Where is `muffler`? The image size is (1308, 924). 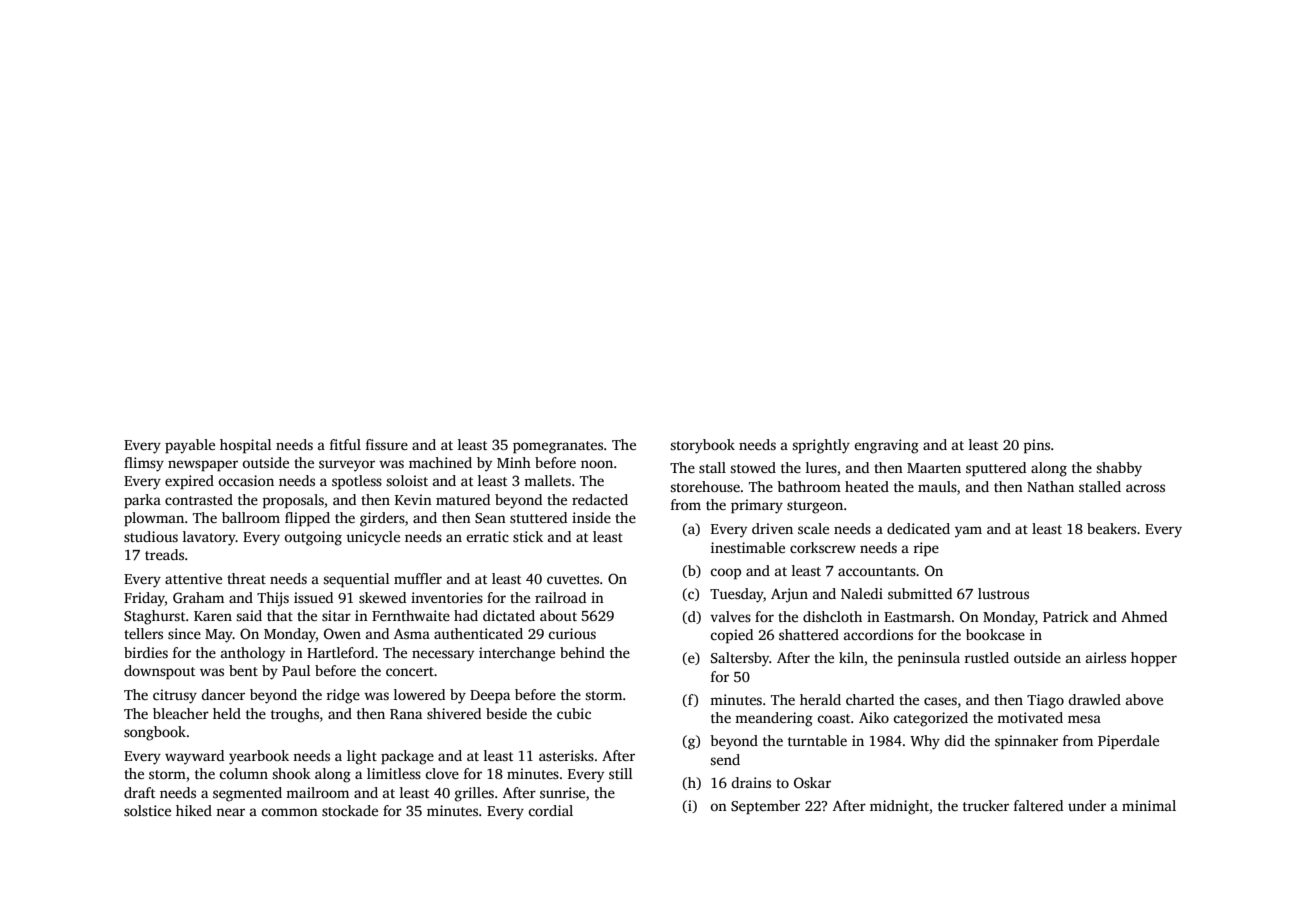 muffler is located at coordinates (418, 578).
